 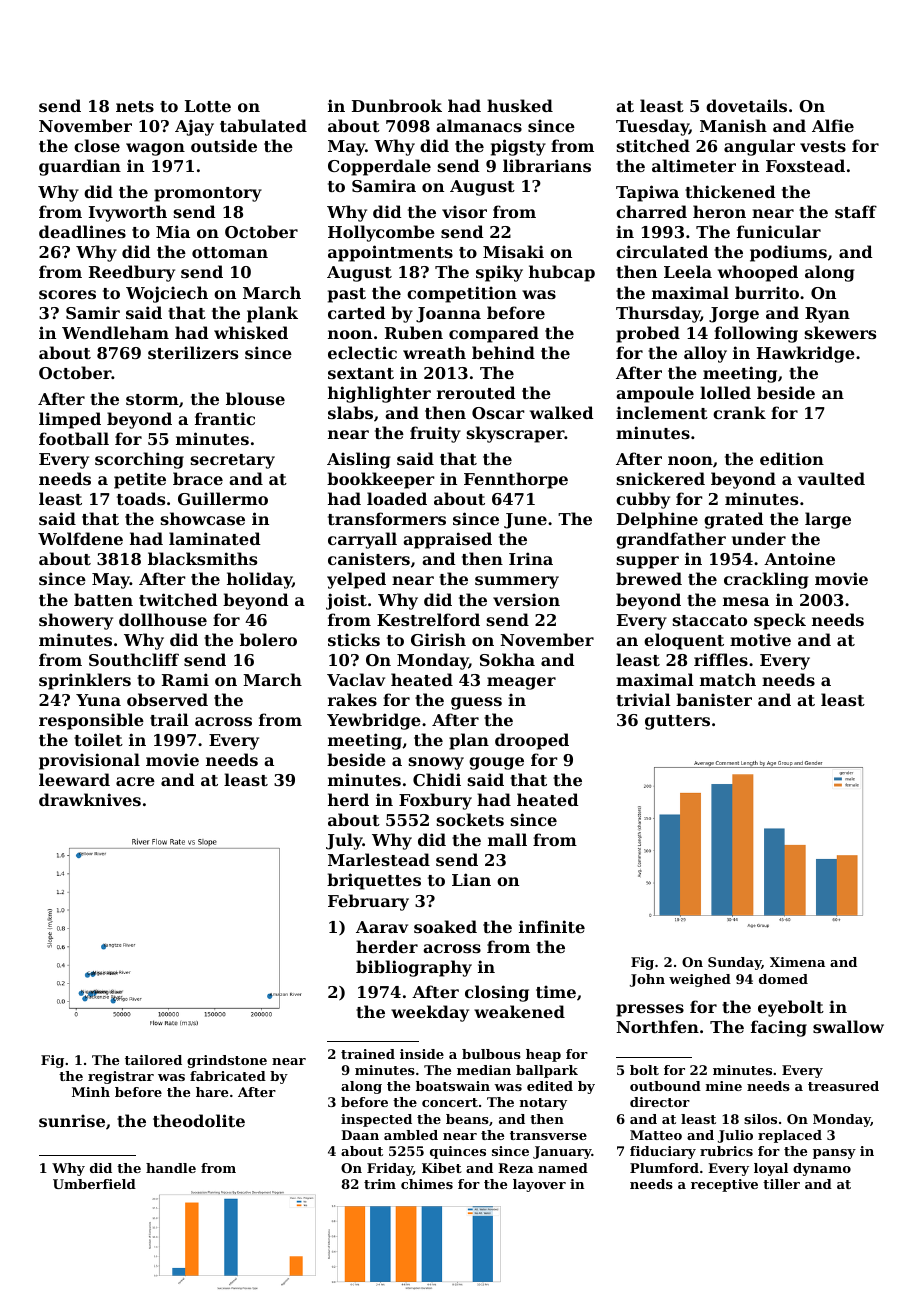 What do you see at coordinates (173, 231) in the page?
I see `Mia` at bounding box center [173, 231].
